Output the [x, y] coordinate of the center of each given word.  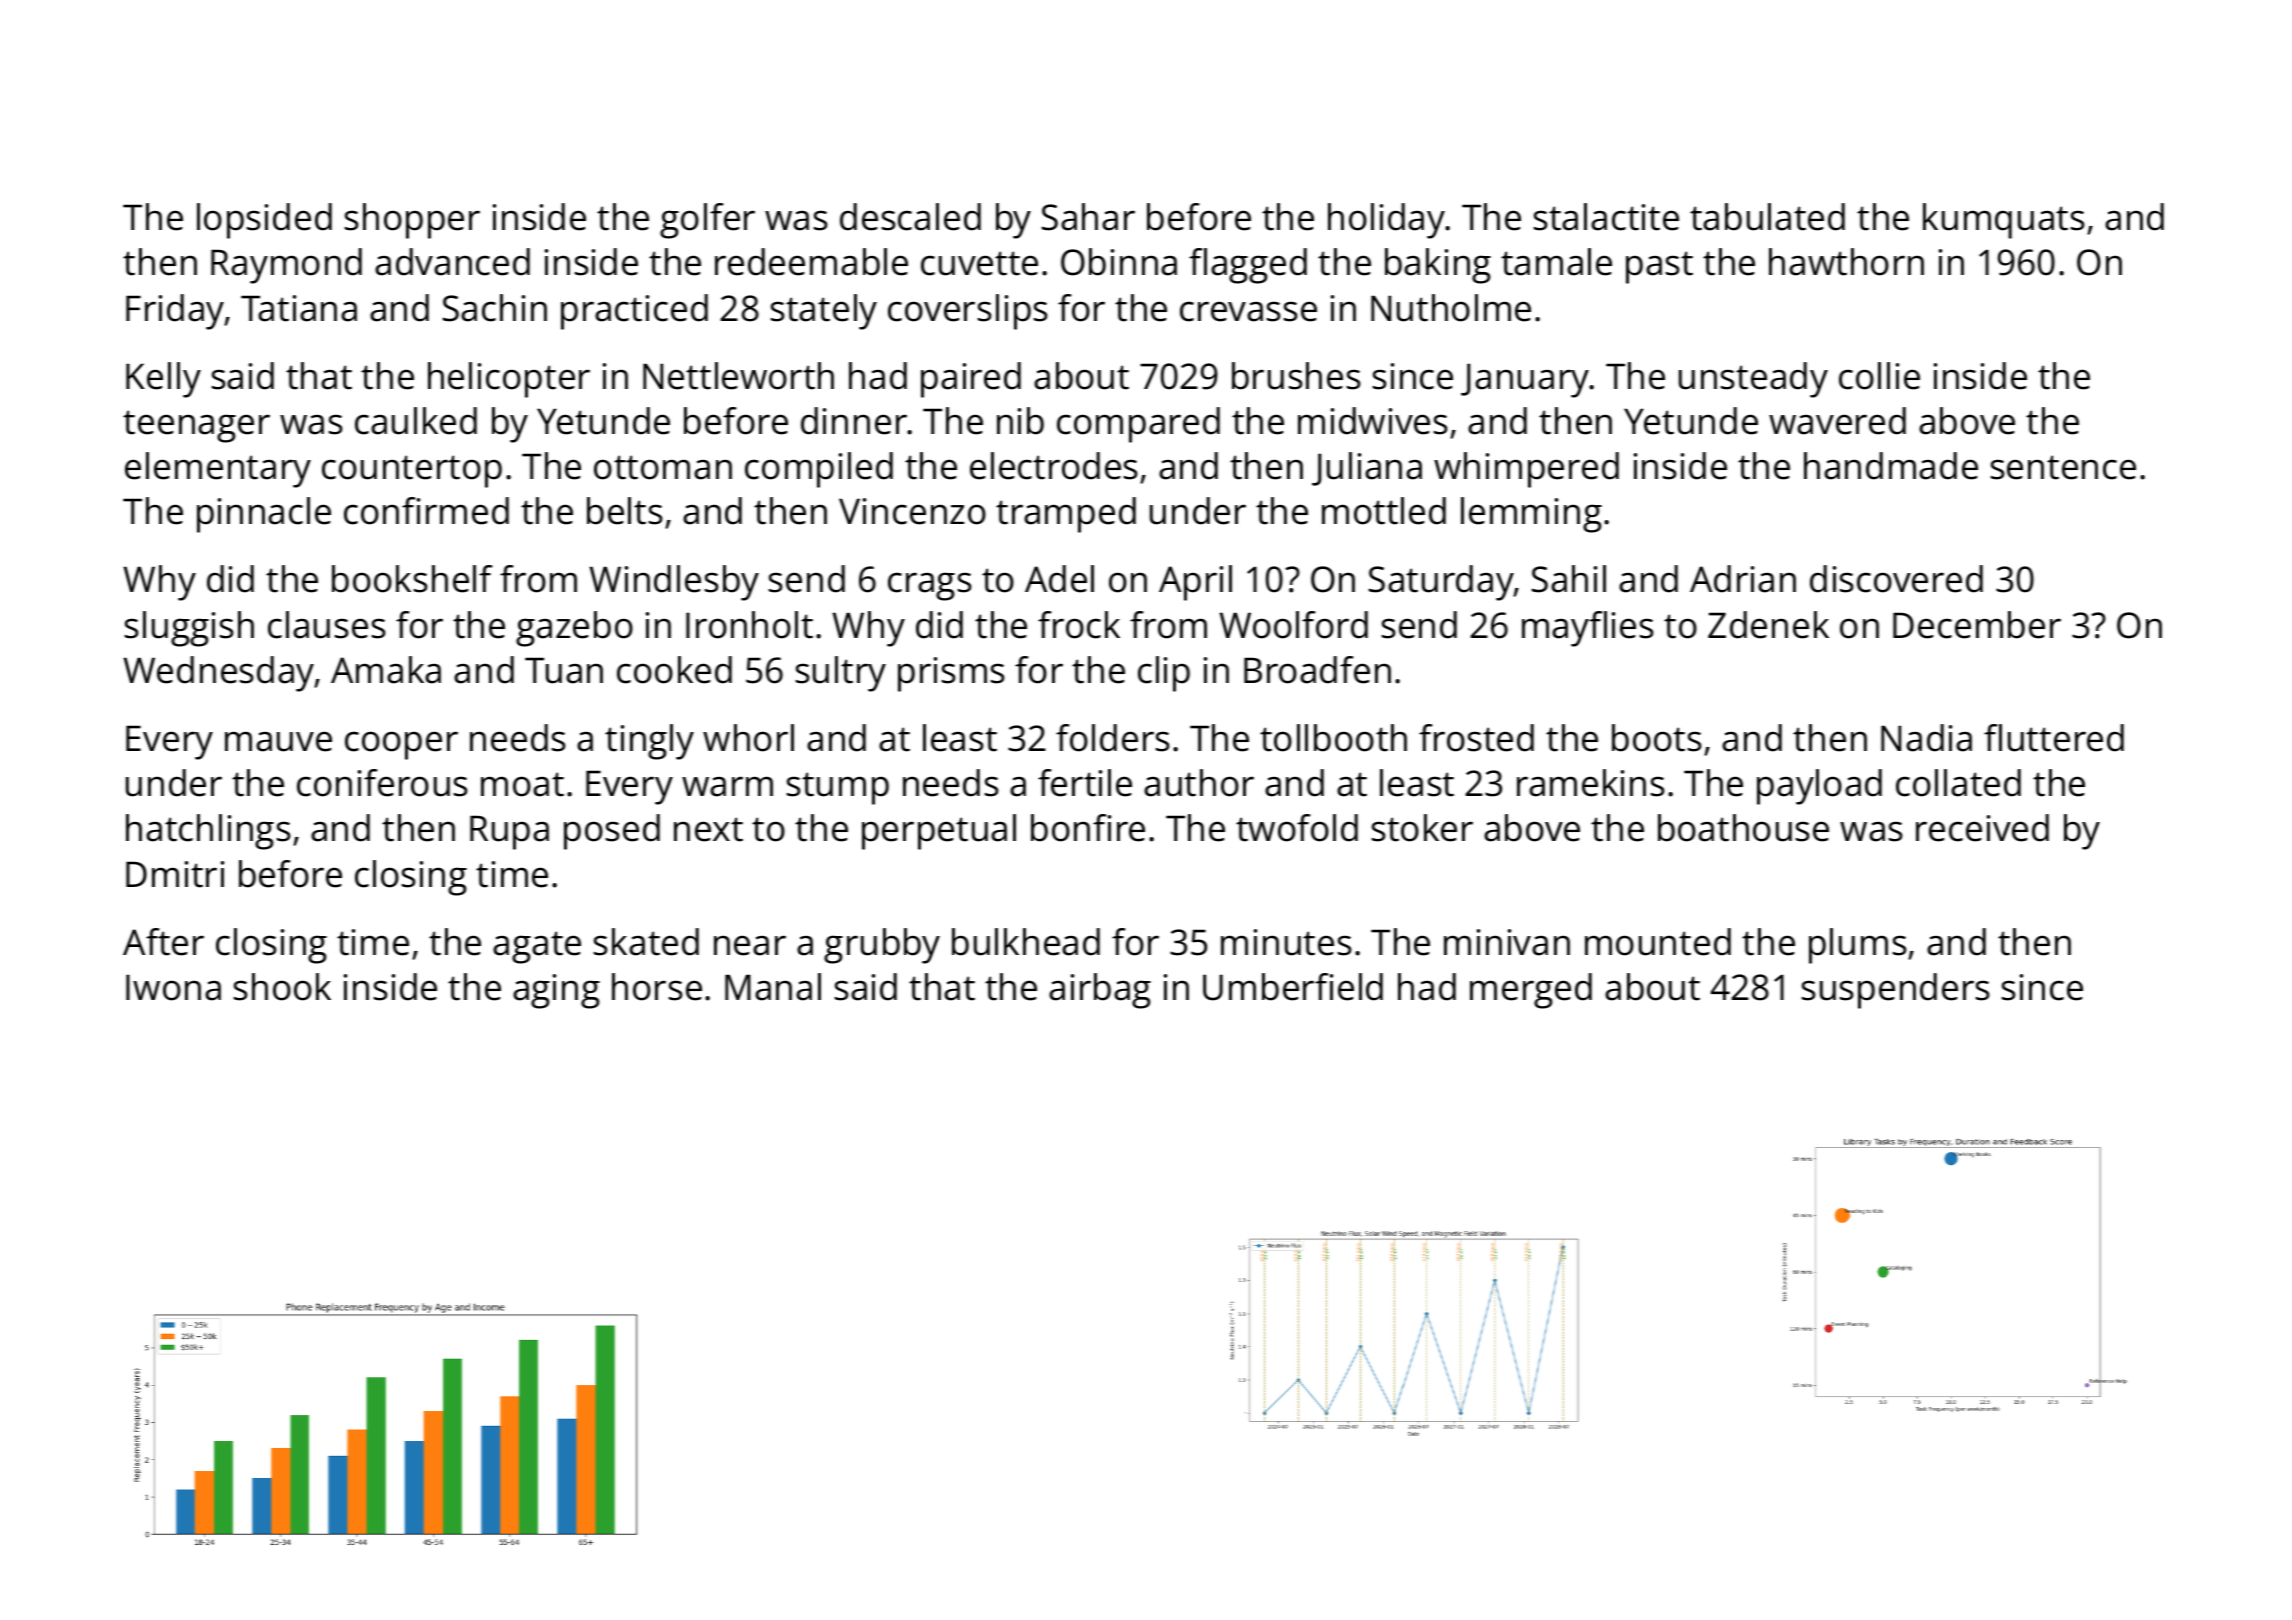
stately [824, 312]
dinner [854, 421]
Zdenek [1768, 625]
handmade [1891, 466]
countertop [412, 471]
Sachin [495, 308]
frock [1079, 625]
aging [556, 991]
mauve [278, 741]
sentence [2063, 467]
